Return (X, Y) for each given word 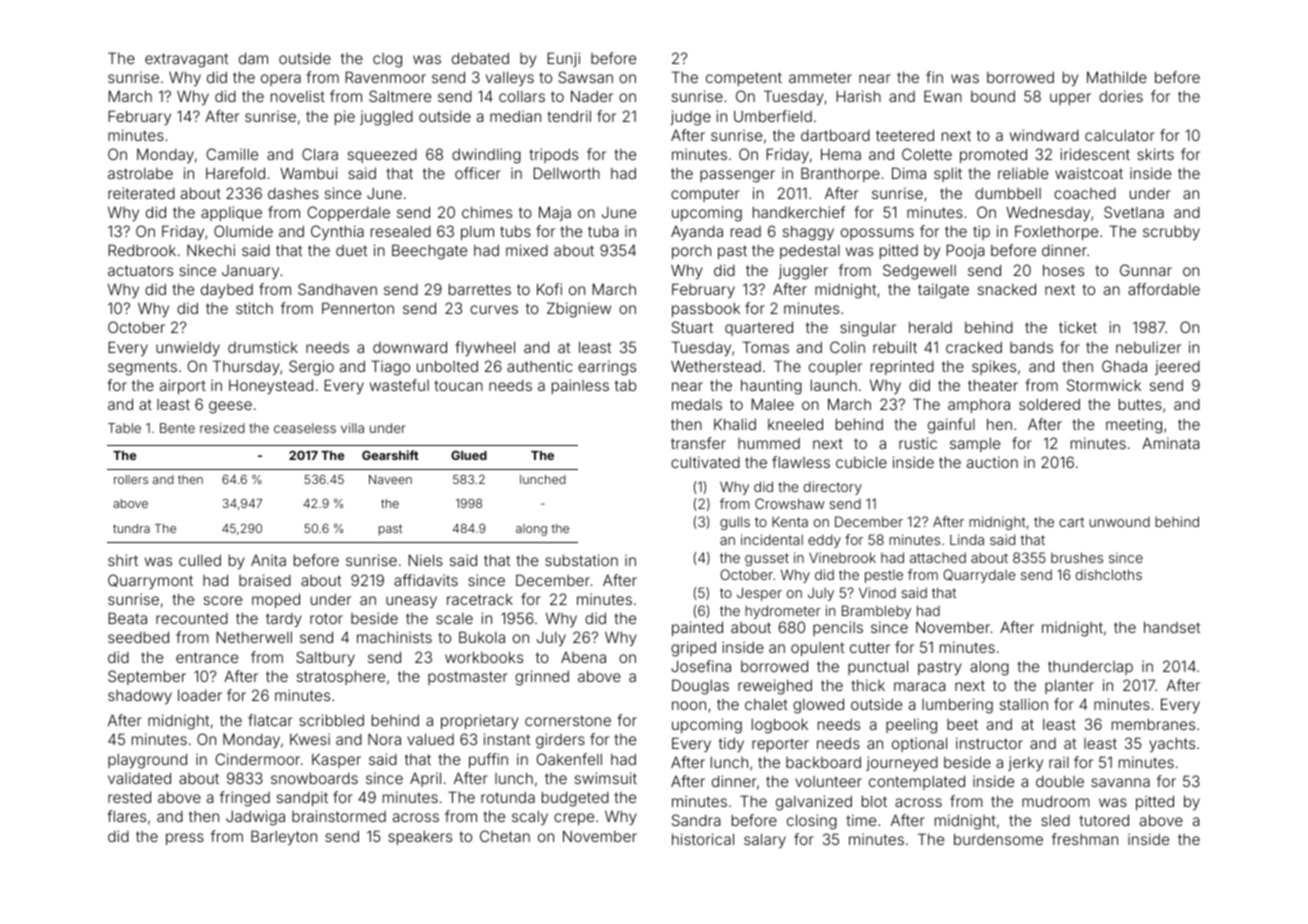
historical (703, 839)
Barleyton (284, 837)
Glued (469, 455)
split (948, 174)
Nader (592, 96)
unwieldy (188, 348)
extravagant (186, 60)
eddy (824, 541)
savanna (1120, 782)
